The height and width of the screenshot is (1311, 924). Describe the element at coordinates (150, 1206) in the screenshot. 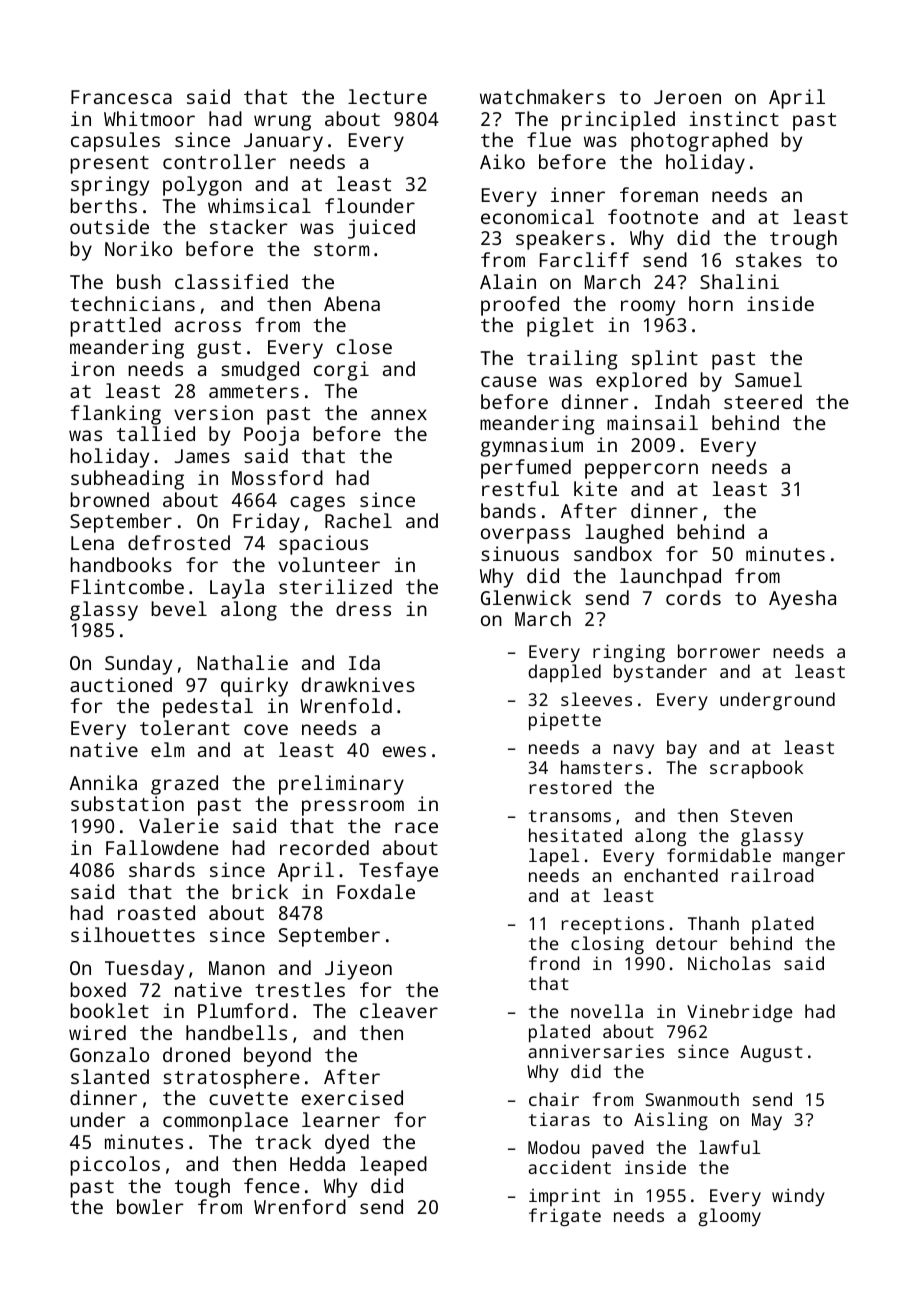

I see `bowler` at that location.
